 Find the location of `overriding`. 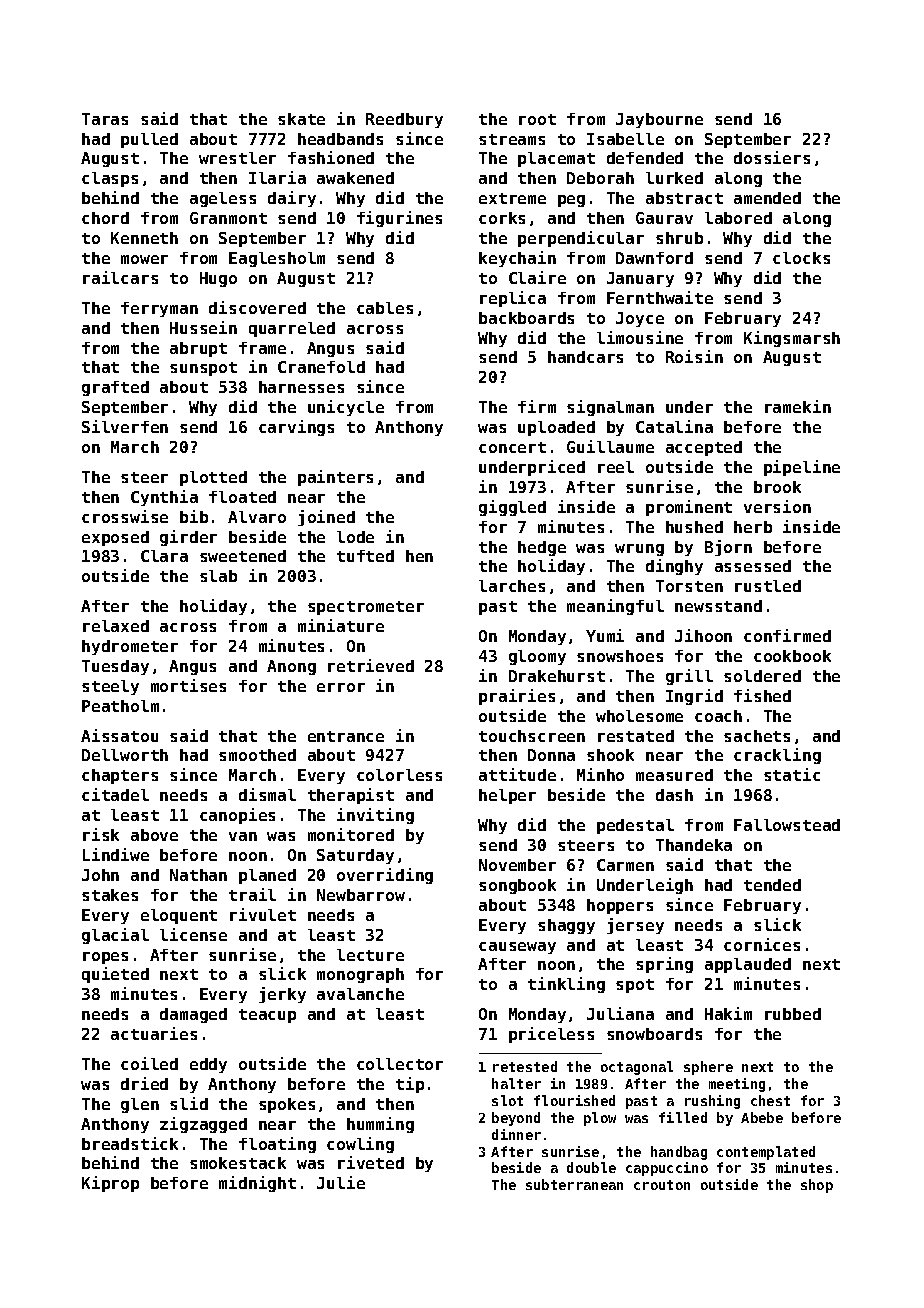

overriding is located at coordinates (385, 876).
